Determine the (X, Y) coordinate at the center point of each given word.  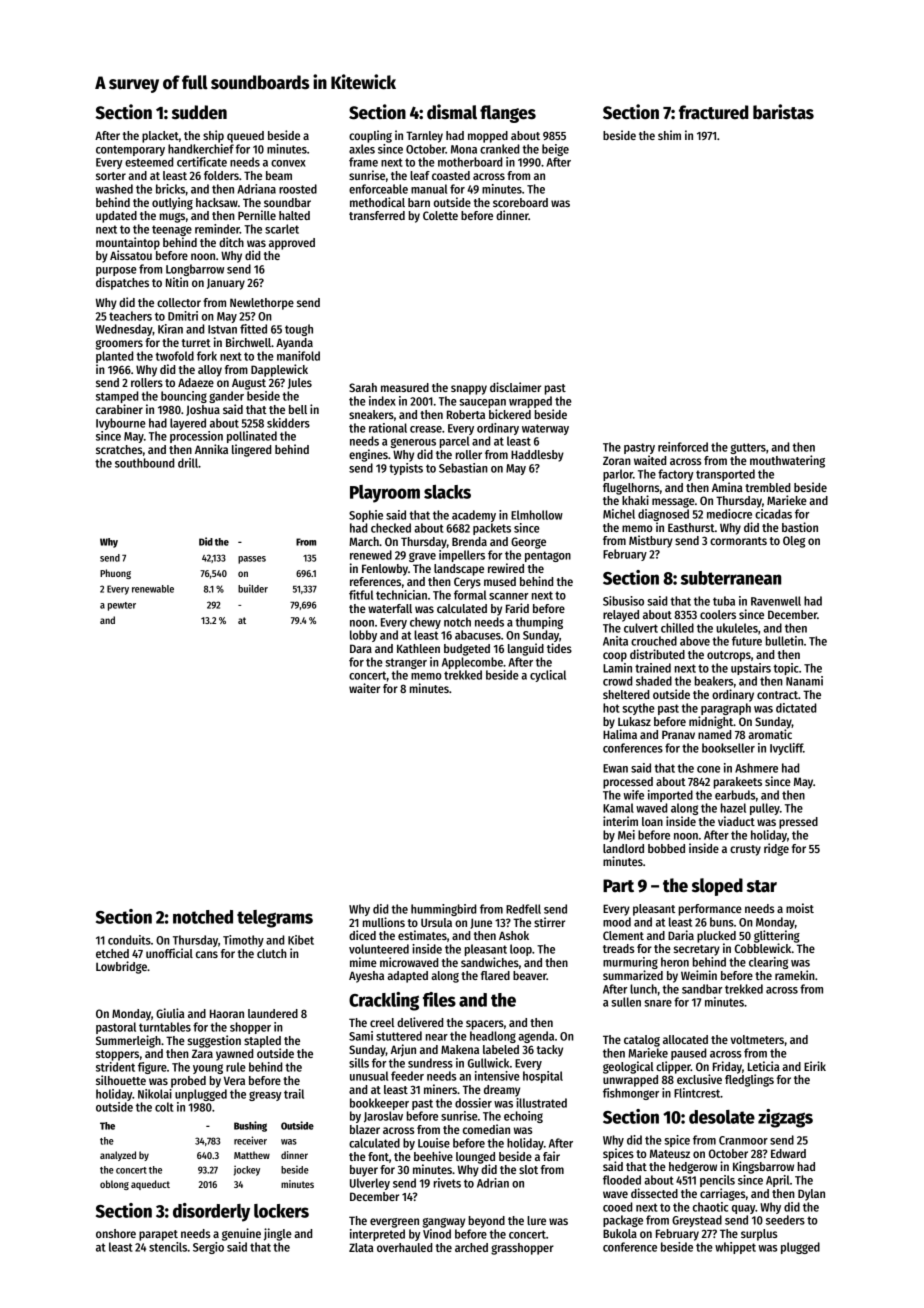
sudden (199, 112)
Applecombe (472, 663)
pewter (122, 606)
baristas (783, 112)
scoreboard (520, 202)
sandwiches (490, 962)
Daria (681, 935)
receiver (250, 1140)
